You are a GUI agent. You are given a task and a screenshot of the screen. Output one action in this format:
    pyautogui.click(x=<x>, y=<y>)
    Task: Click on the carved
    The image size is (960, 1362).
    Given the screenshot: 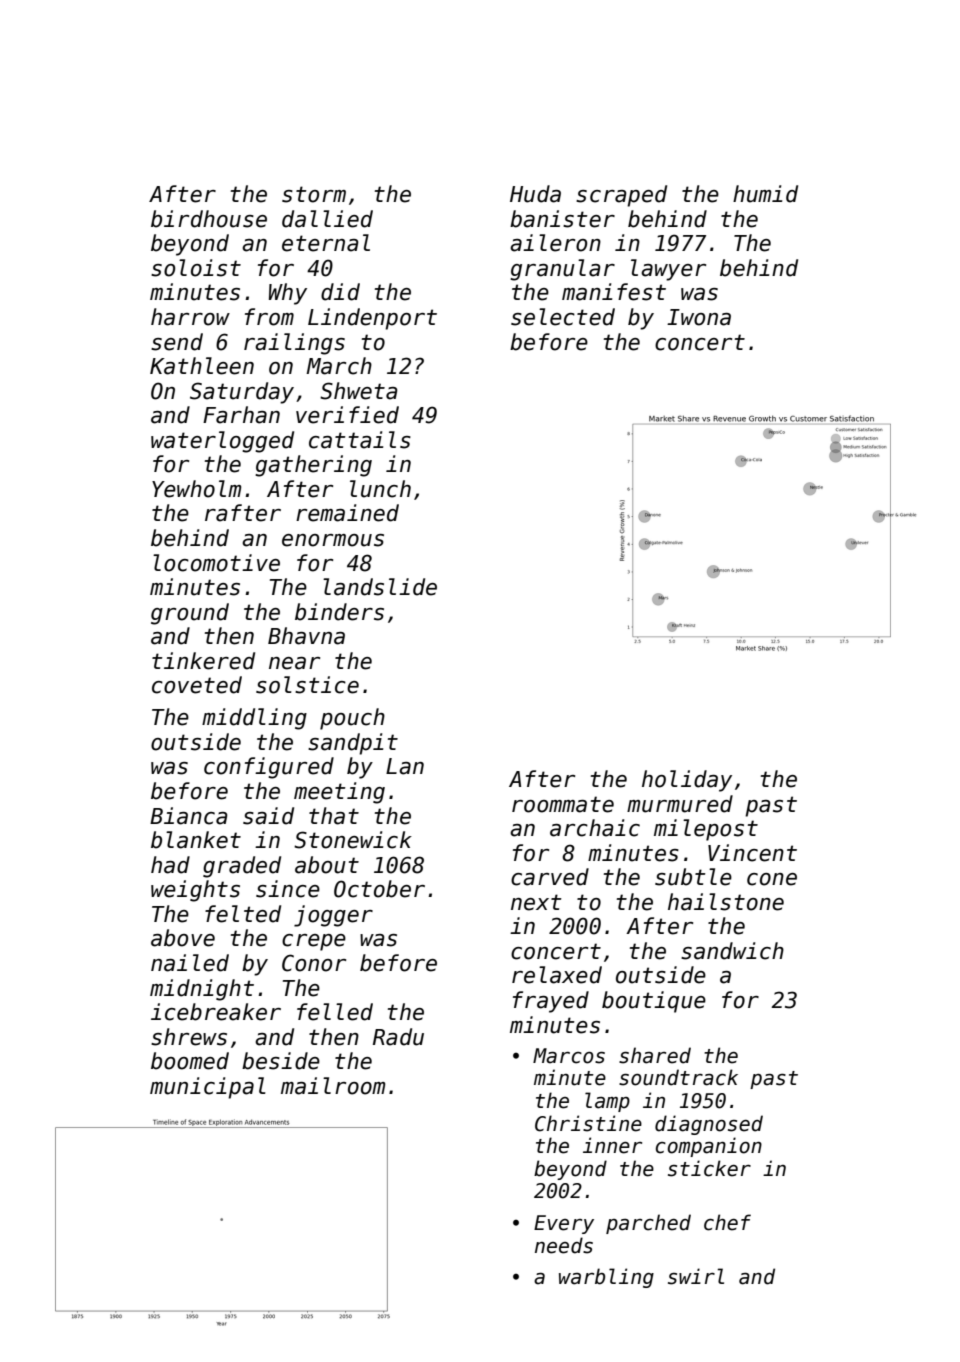 What is the action you would take?
    pyautogui.click(x=550, y=877)
